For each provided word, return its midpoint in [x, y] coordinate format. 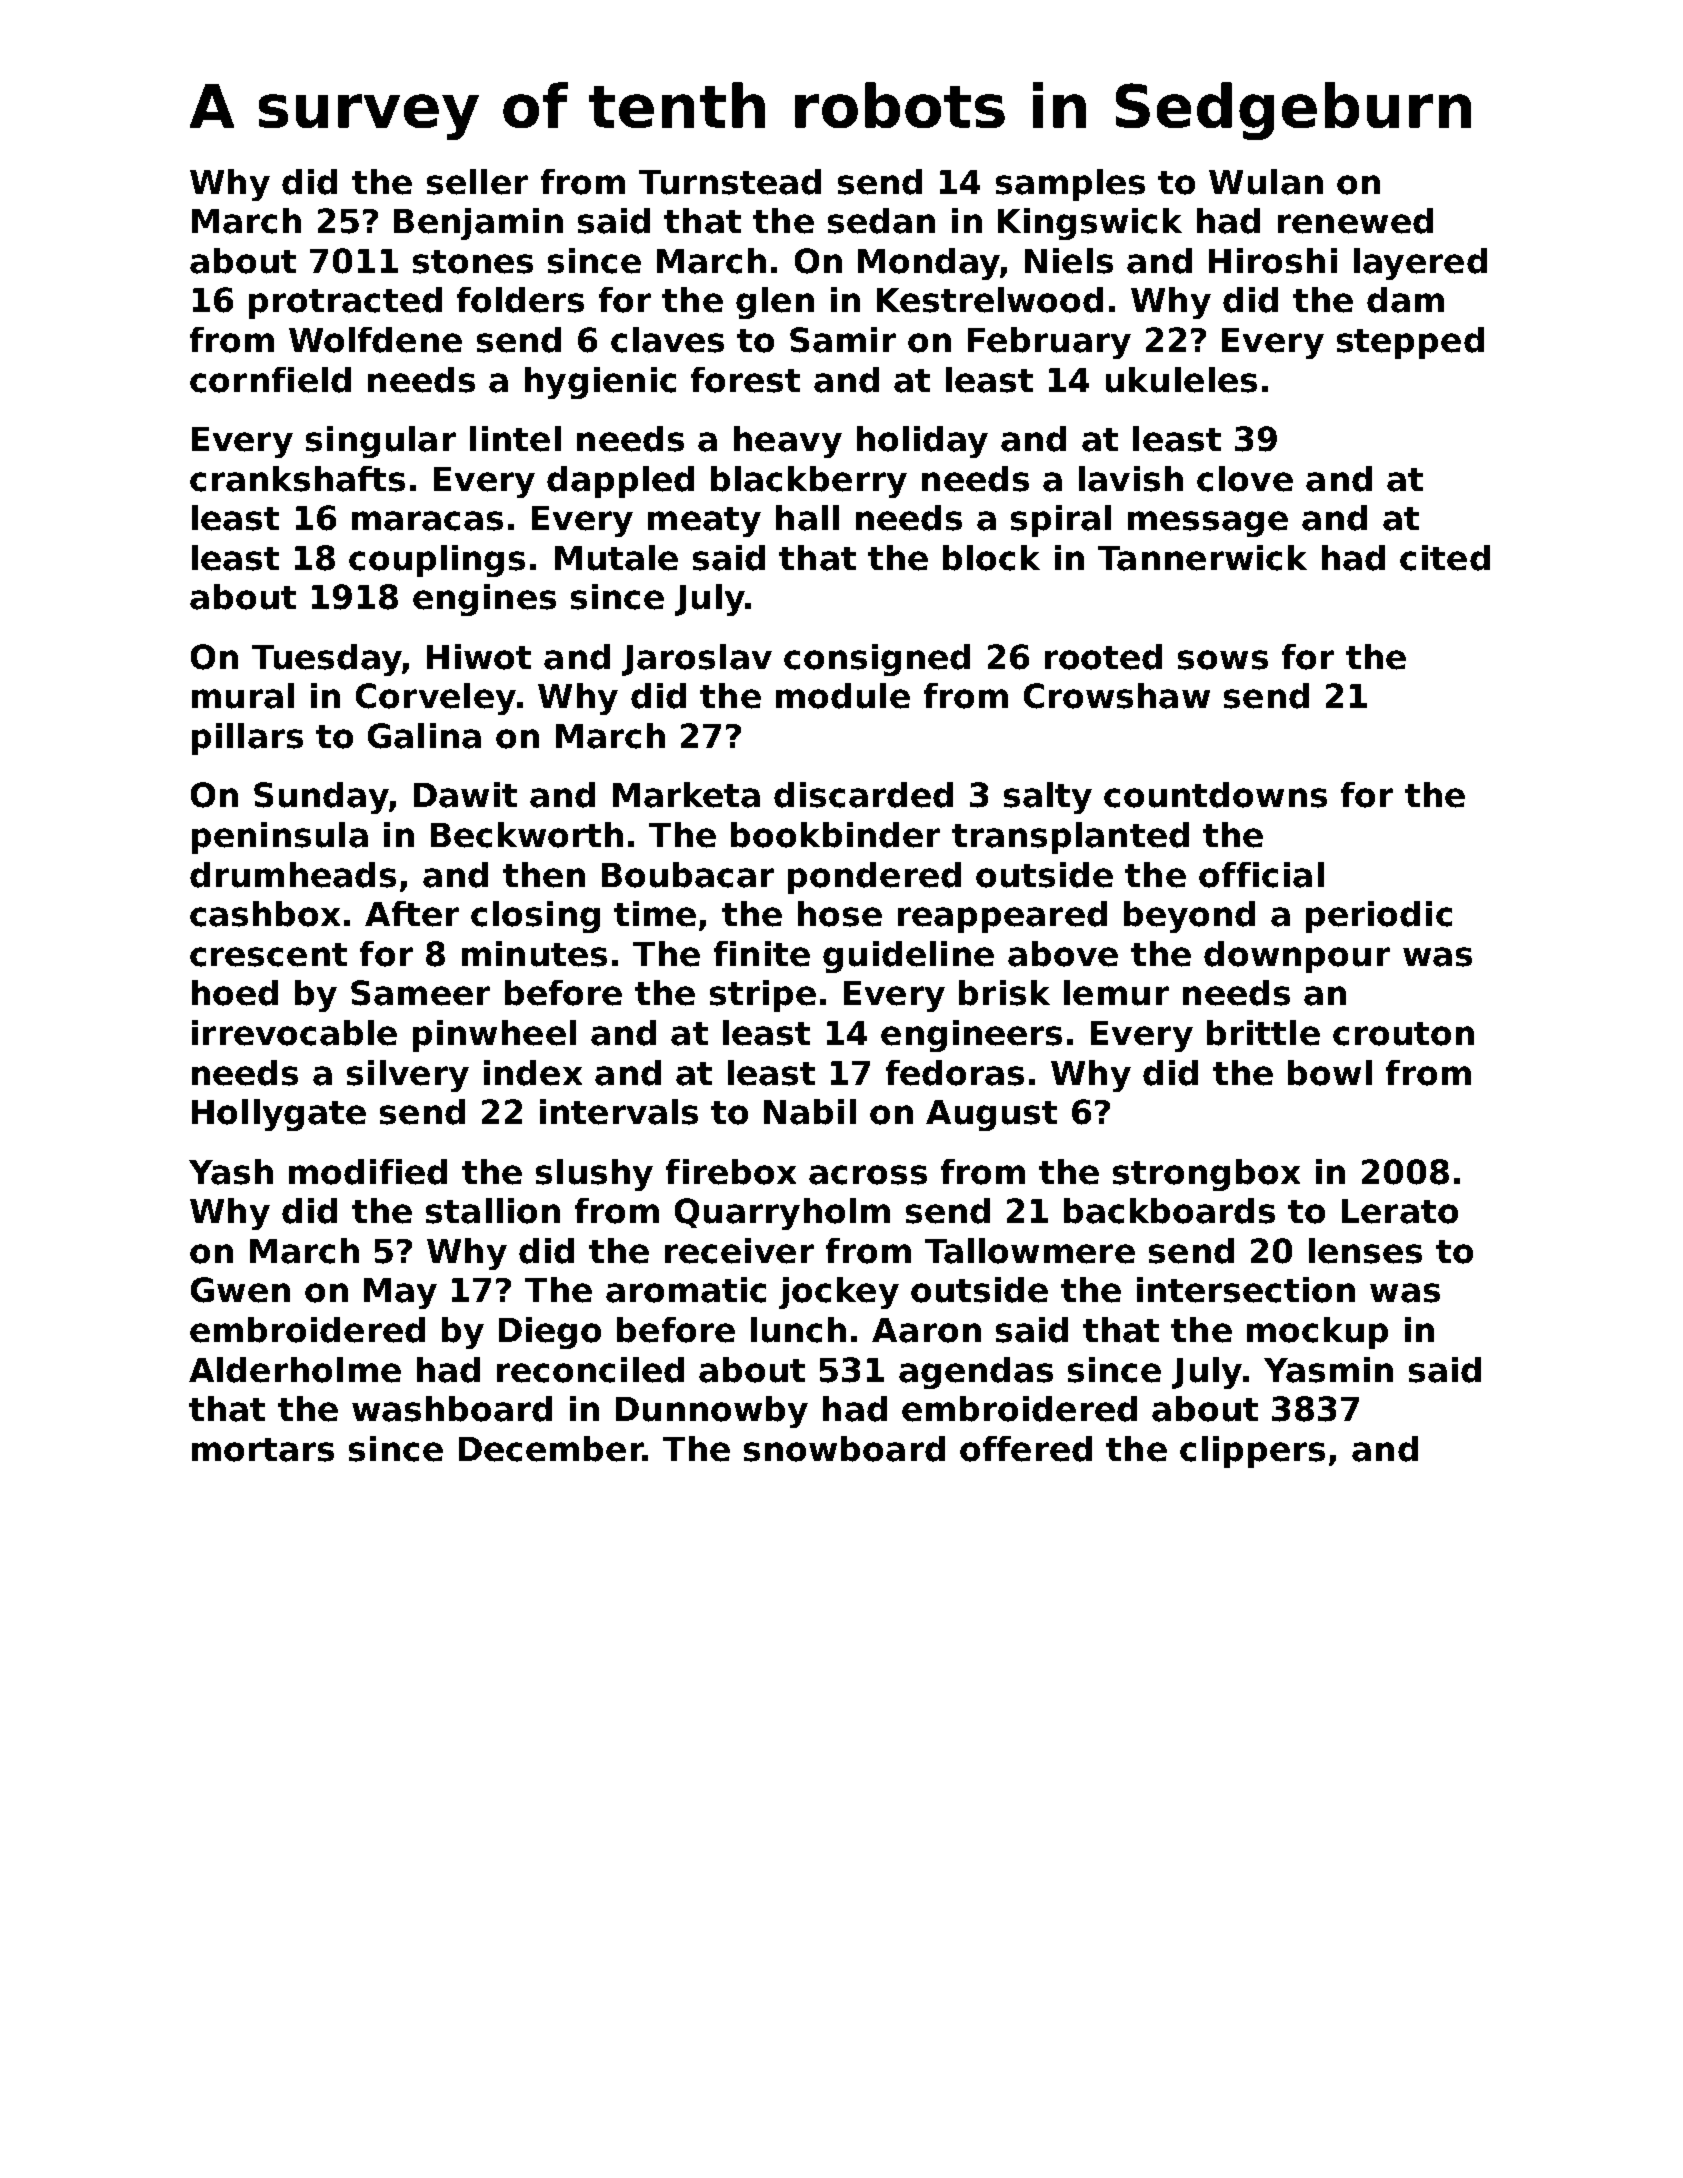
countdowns [1215, 795]
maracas [427, 521]
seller [477, 182]
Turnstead [730, 182]
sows [1223, 660]
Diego [550, 1333]
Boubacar [688, 875]
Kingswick [1090, 224]
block [991, 558]
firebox [731, 1172]
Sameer [420, 993]
